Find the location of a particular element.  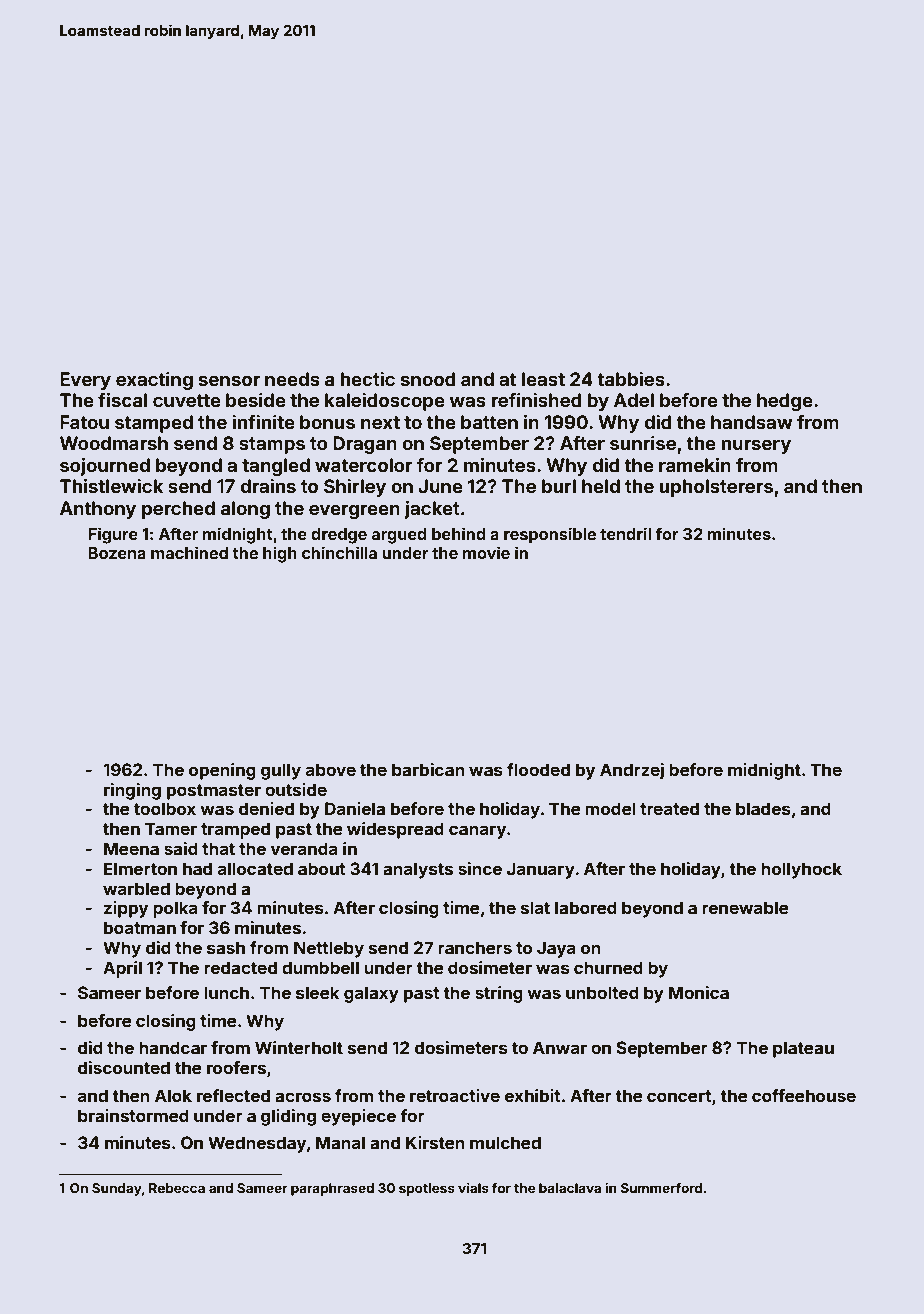

Summerford is located at coordinates (661, 1187).
